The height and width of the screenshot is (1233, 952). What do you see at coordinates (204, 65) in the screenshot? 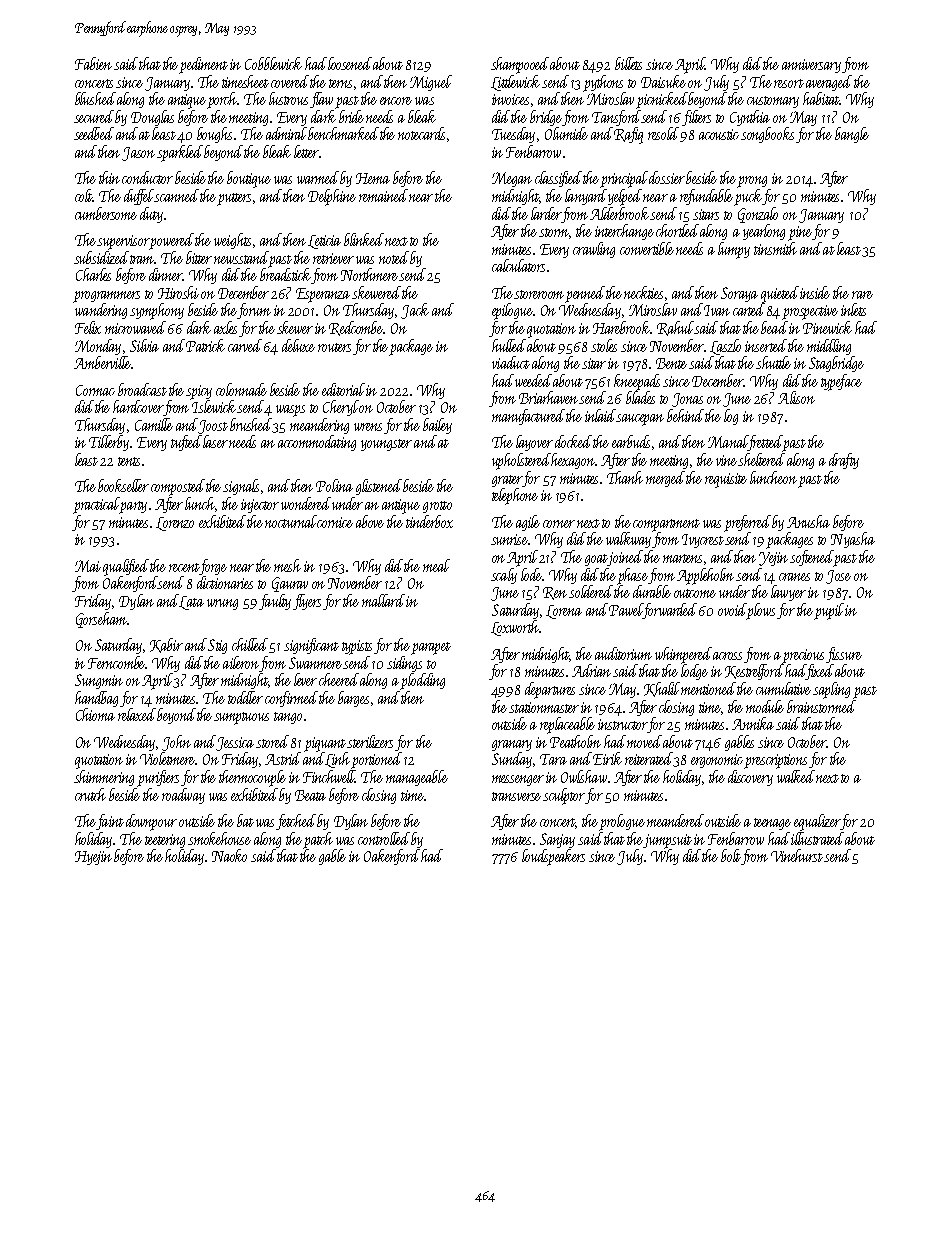
I see `pediment` at bounding box center [204, 65].
